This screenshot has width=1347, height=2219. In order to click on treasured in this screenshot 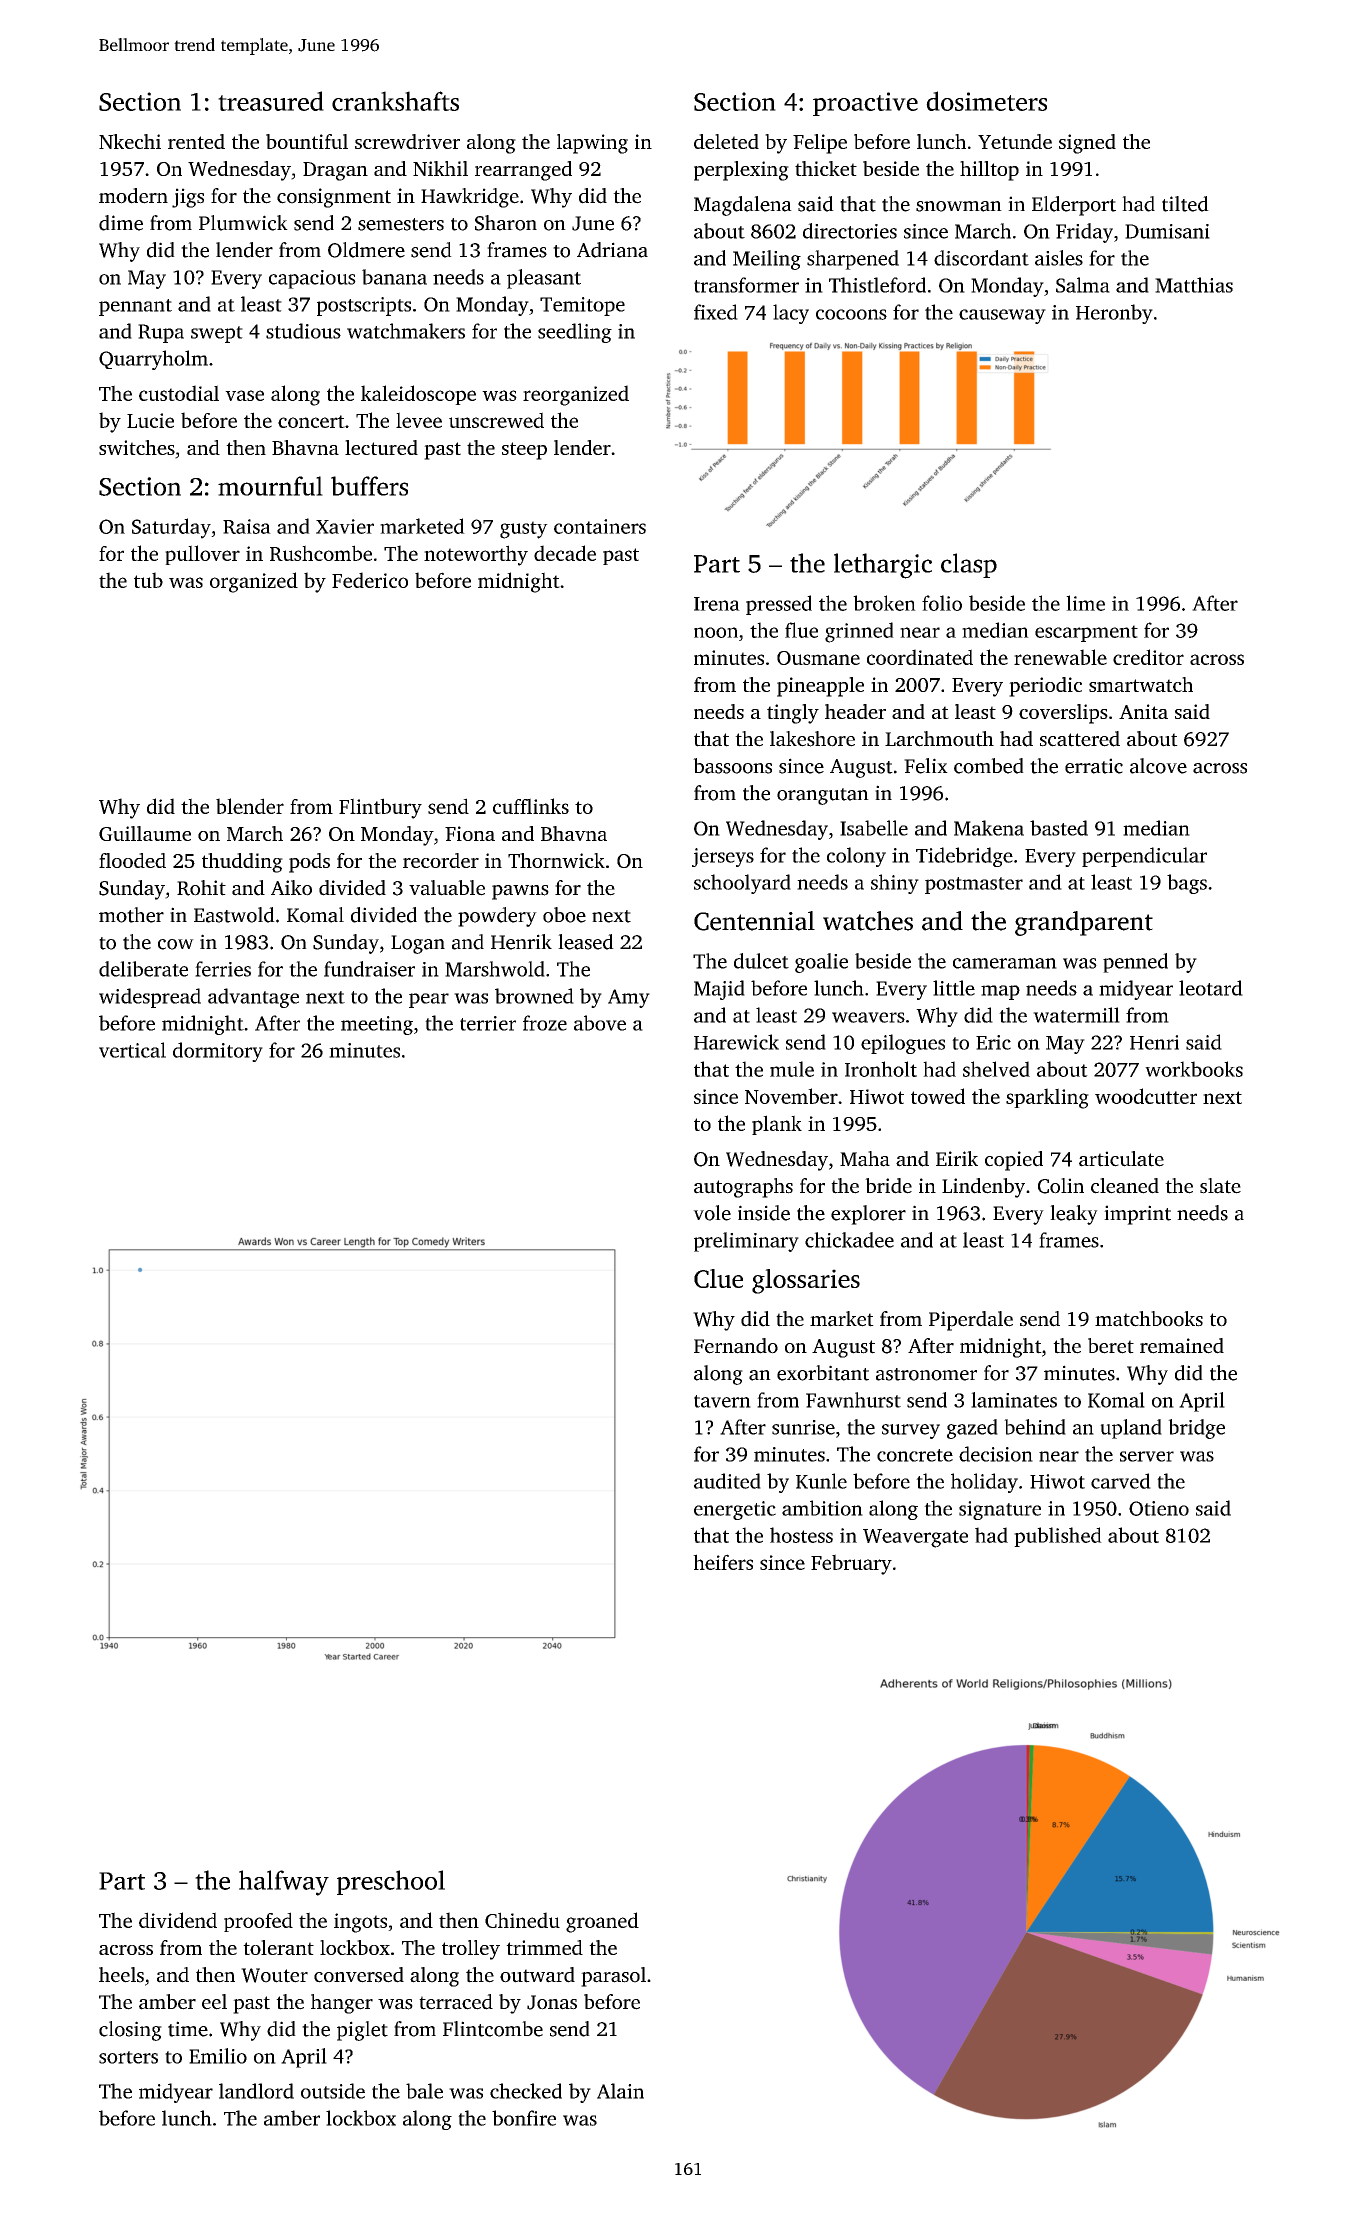, I will do `click(271, 101)`.
